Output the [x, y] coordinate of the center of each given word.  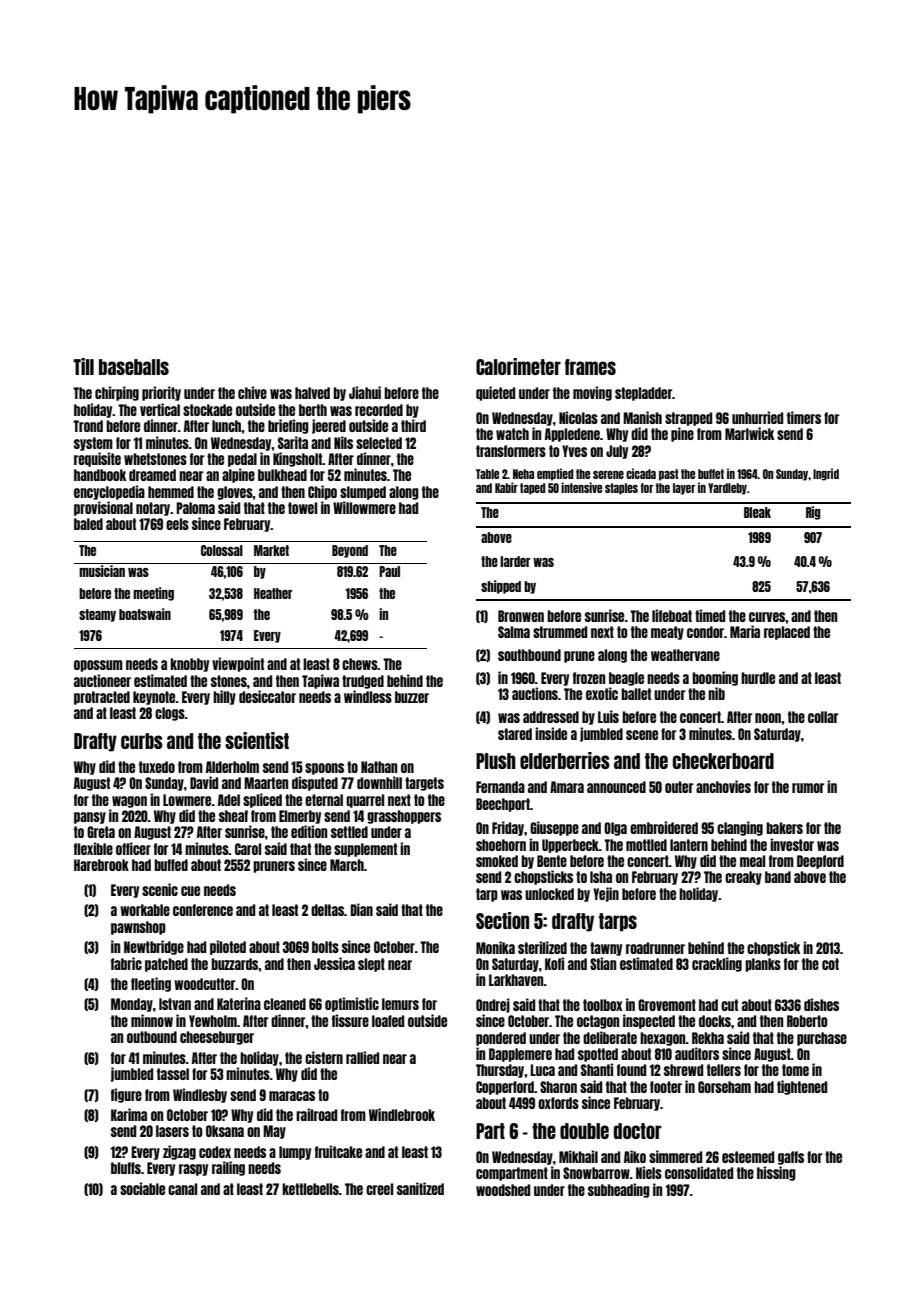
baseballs [134, 367]
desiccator [267, 696]
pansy [90, 818]
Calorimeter [518, 366]
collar [823, 717]
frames [590, 367]
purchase [822, 1039]
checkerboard [723, 761]
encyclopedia [109, 492]
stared [515, 734]
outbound [152, 1037]
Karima [129, 1114]
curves [767, 617]
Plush [496, 761]
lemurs [400, 1004]
